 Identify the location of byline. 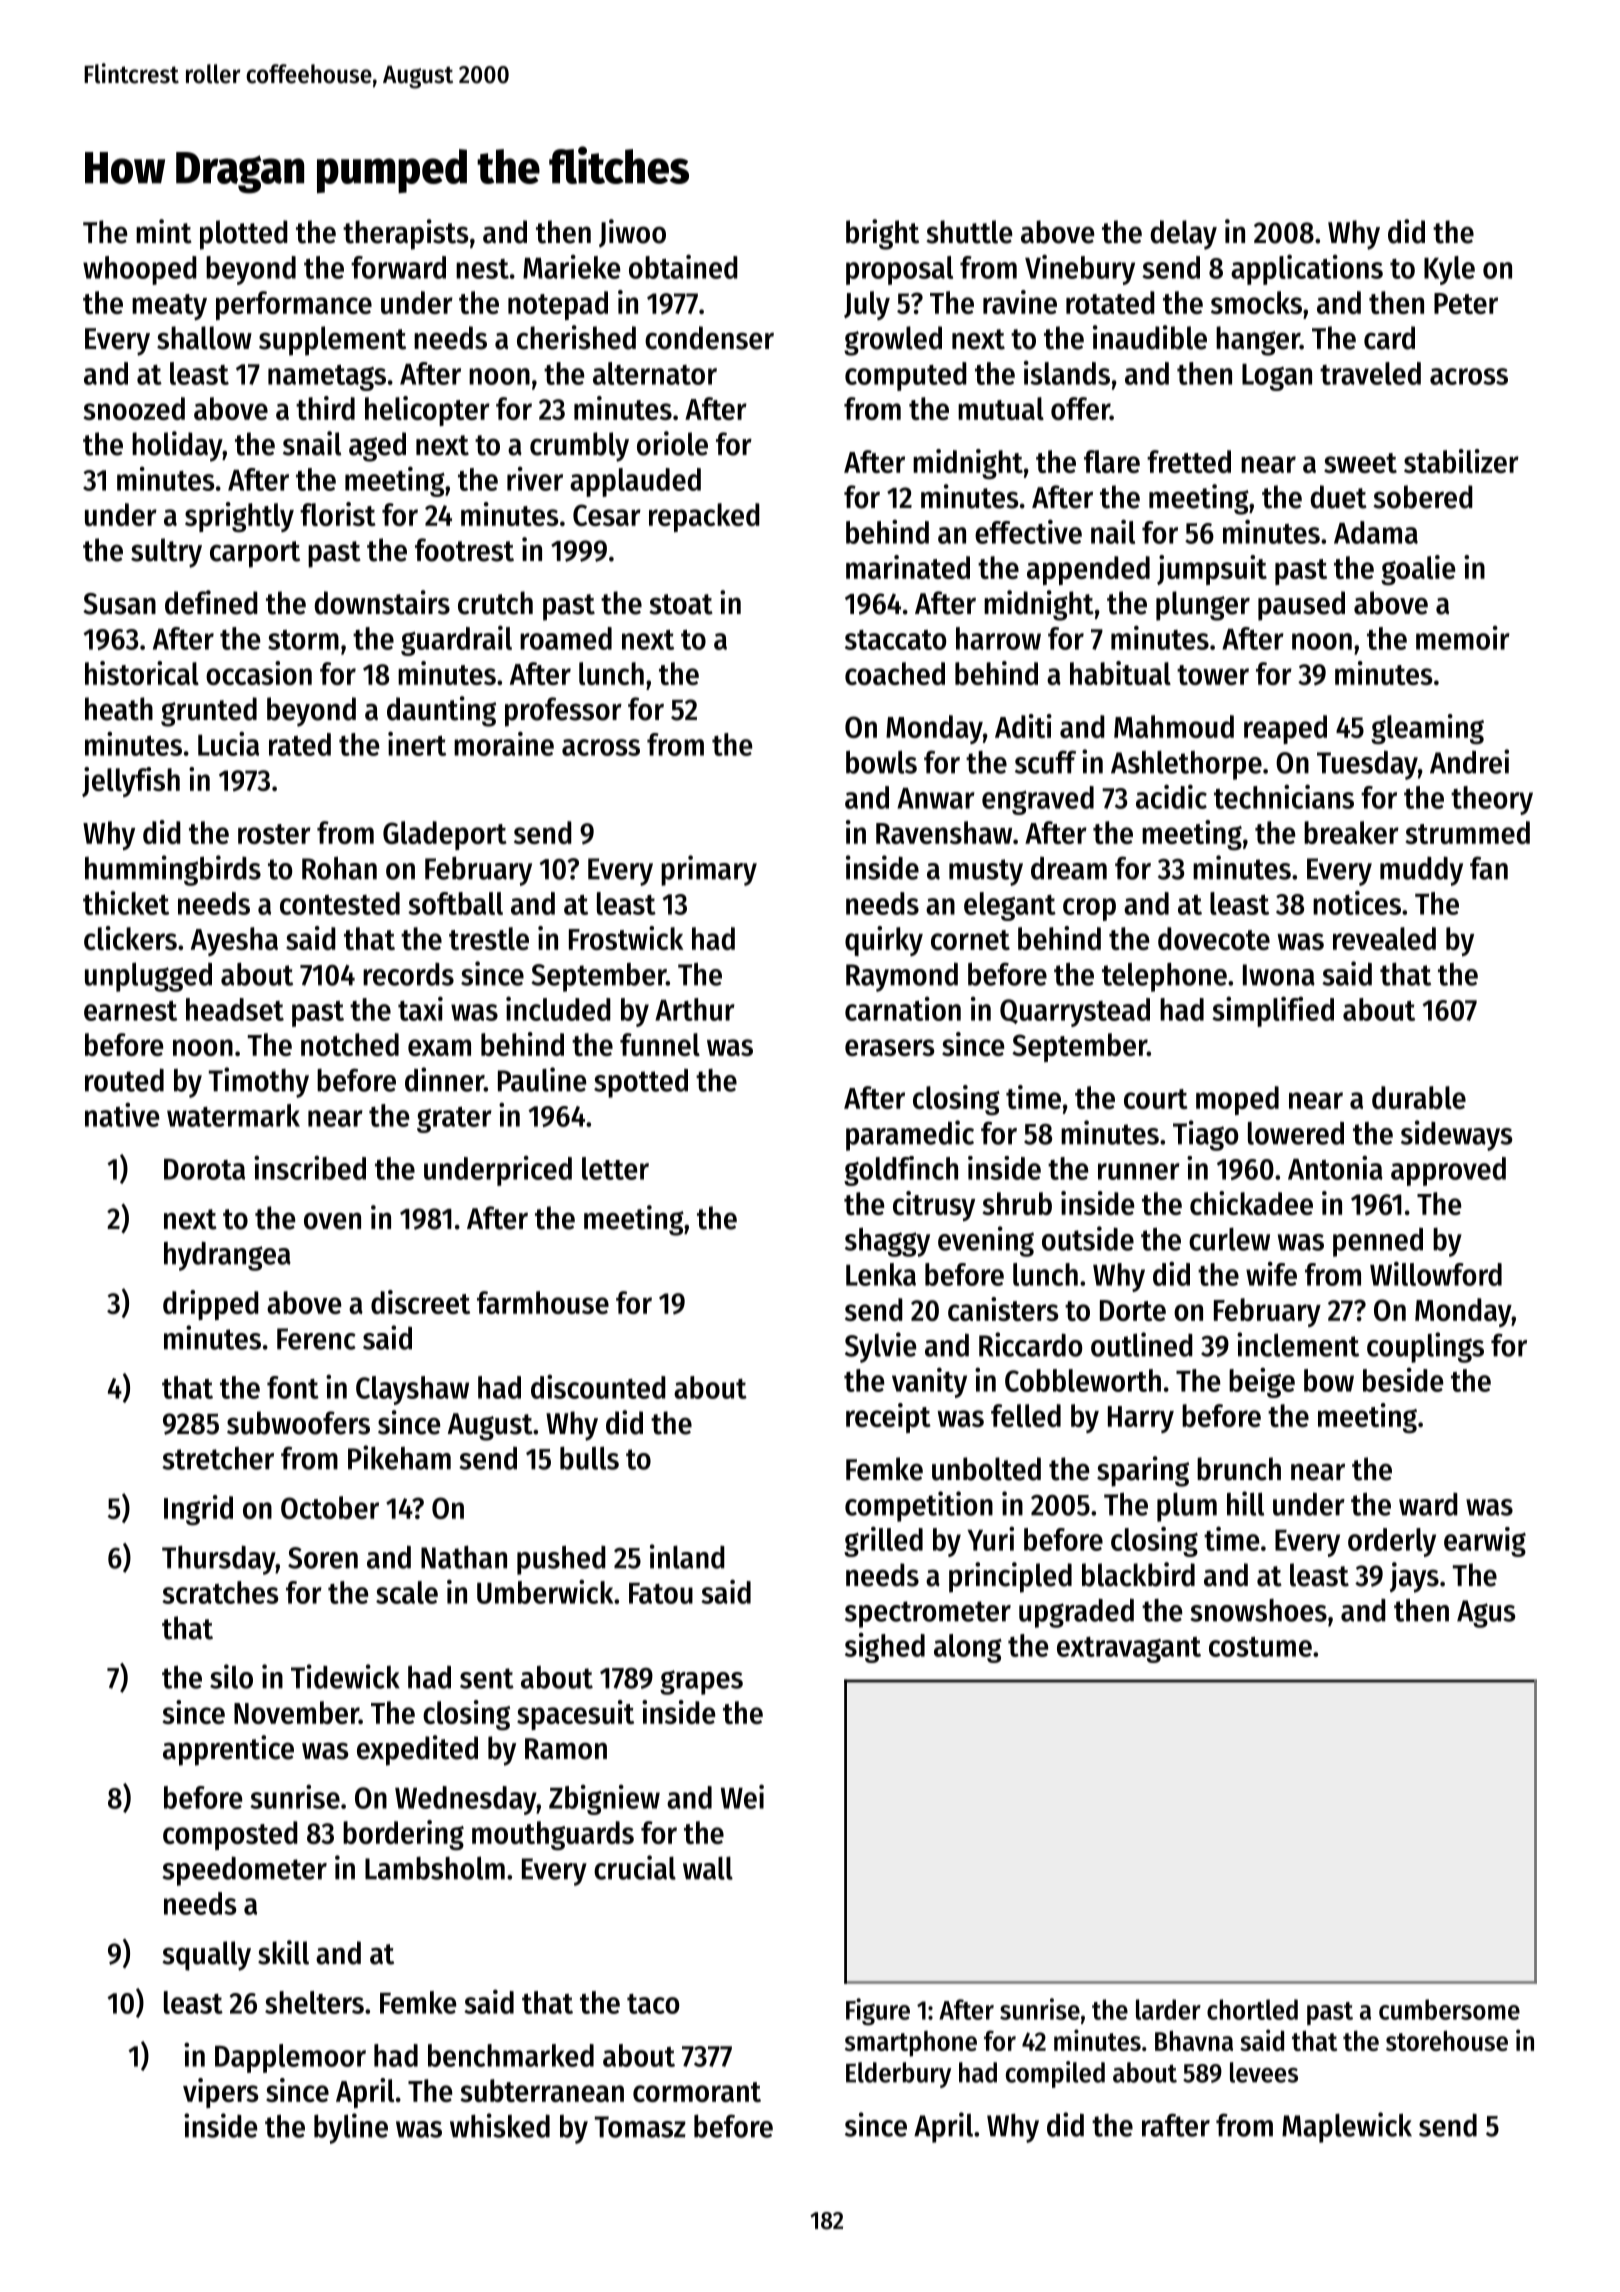
(351, 2128).
